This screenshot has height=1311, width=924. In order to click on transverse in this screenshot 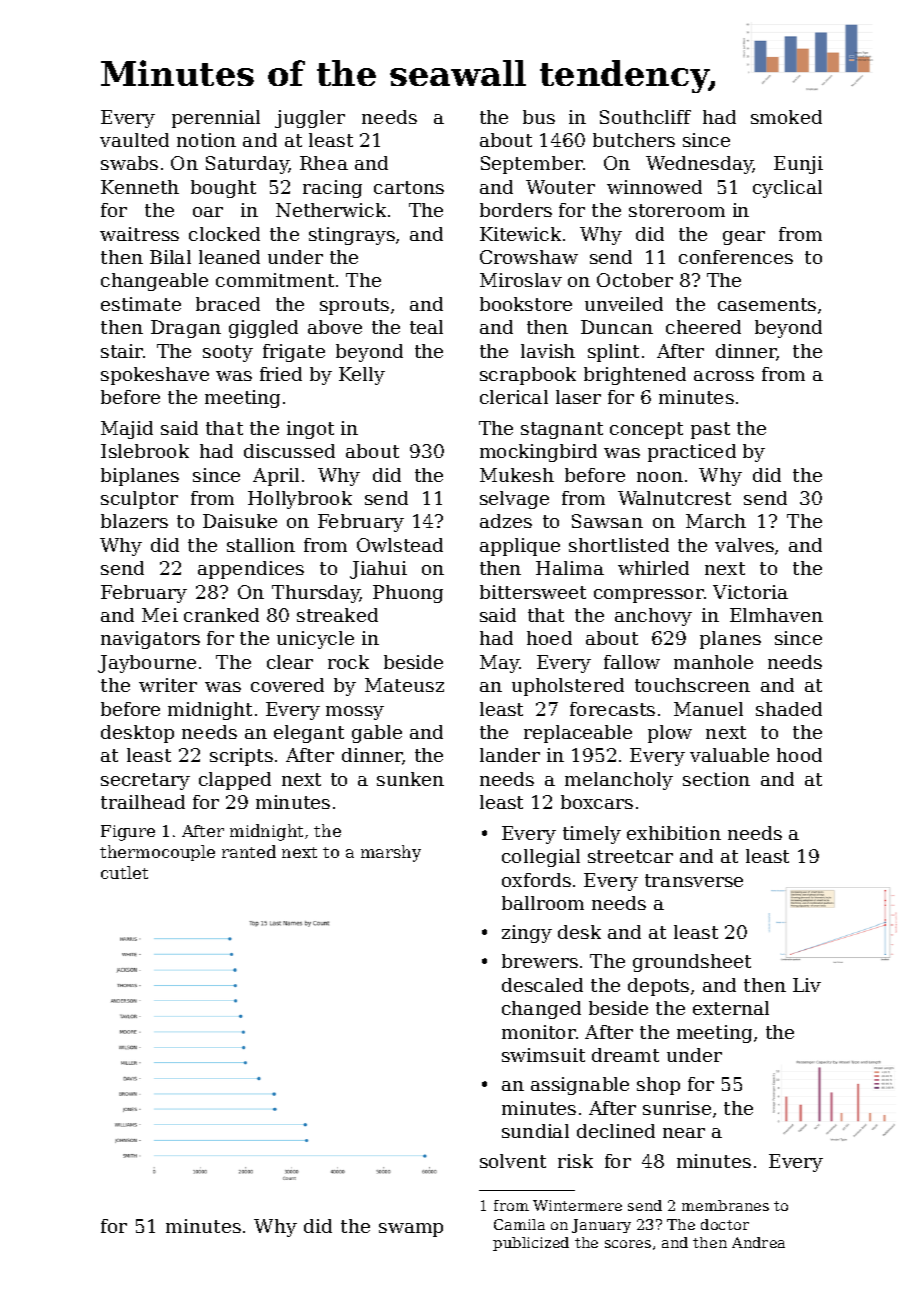, I will do `click(694, 880)`.
